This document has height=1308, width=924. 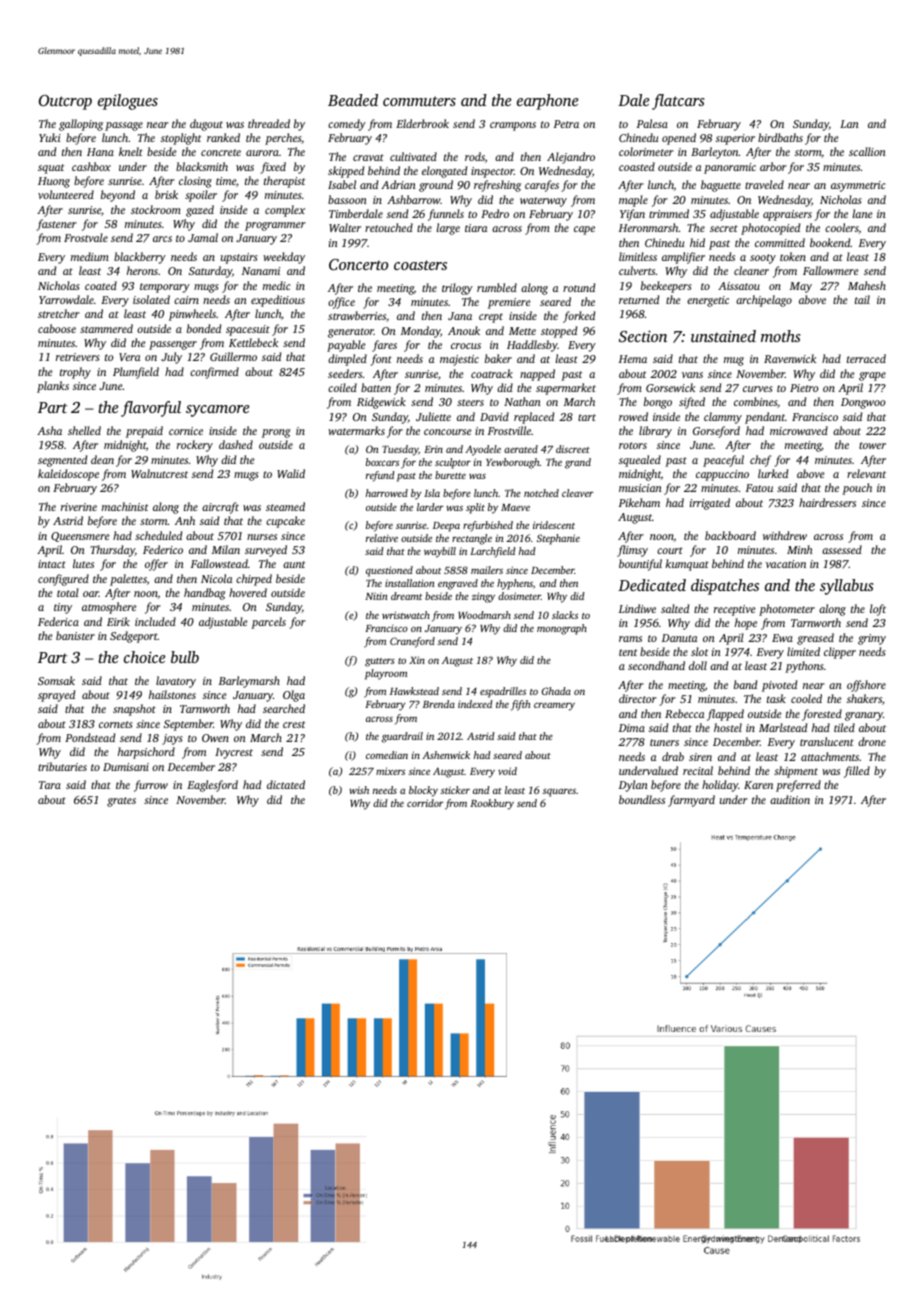 I want to click on banister, so click(x=75, y=635).
